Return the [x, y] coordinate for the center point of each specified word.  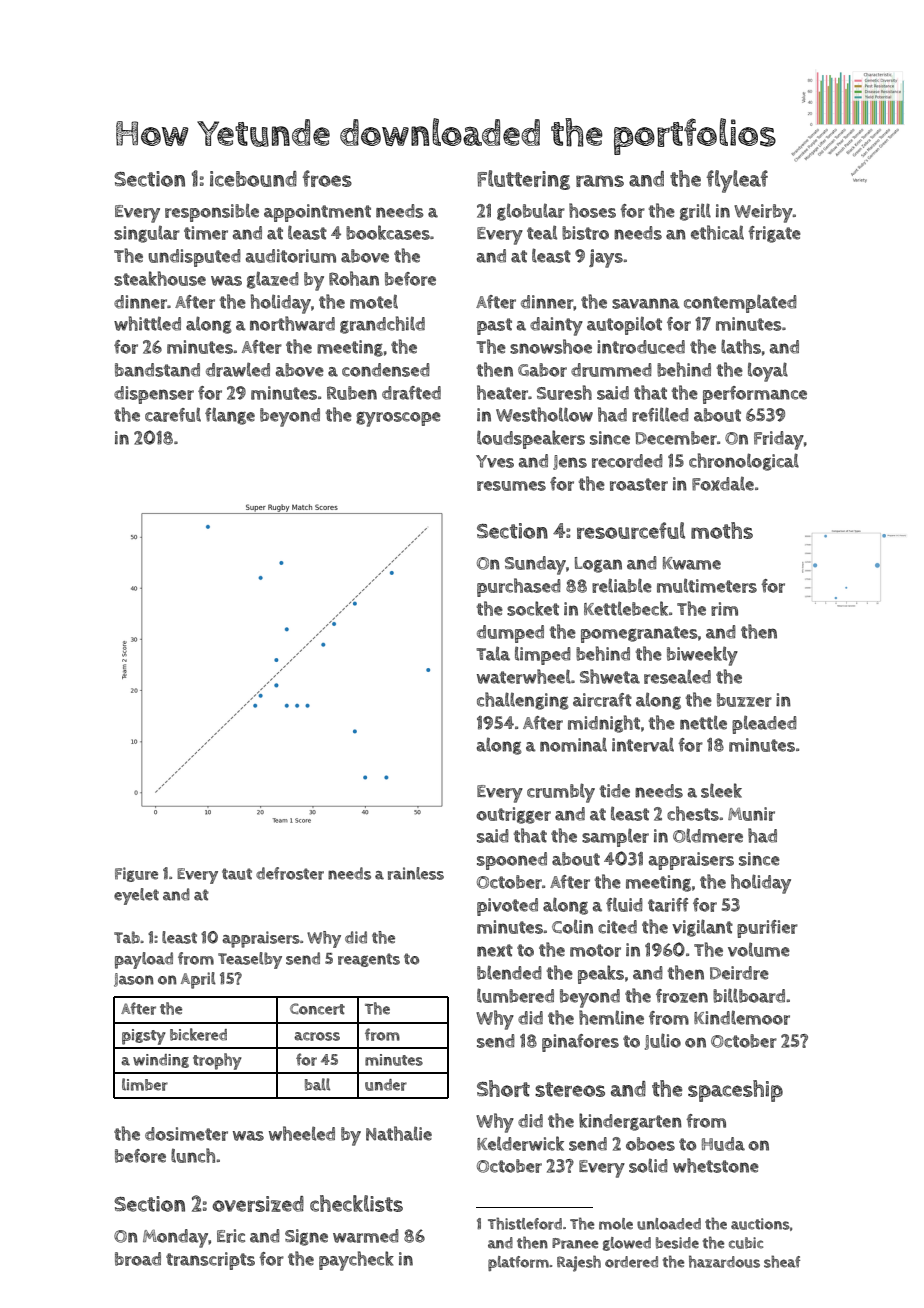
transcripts [210, 1261]
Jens [570, 462]
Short [503, 1088]
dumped [510, 634]
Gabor [542, 370]
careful [173, 414]
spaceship [735, 1091]
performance [755, 395]
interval [643, 744]
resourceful [631, 530]
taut [237, 874]
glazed [273, 280]
